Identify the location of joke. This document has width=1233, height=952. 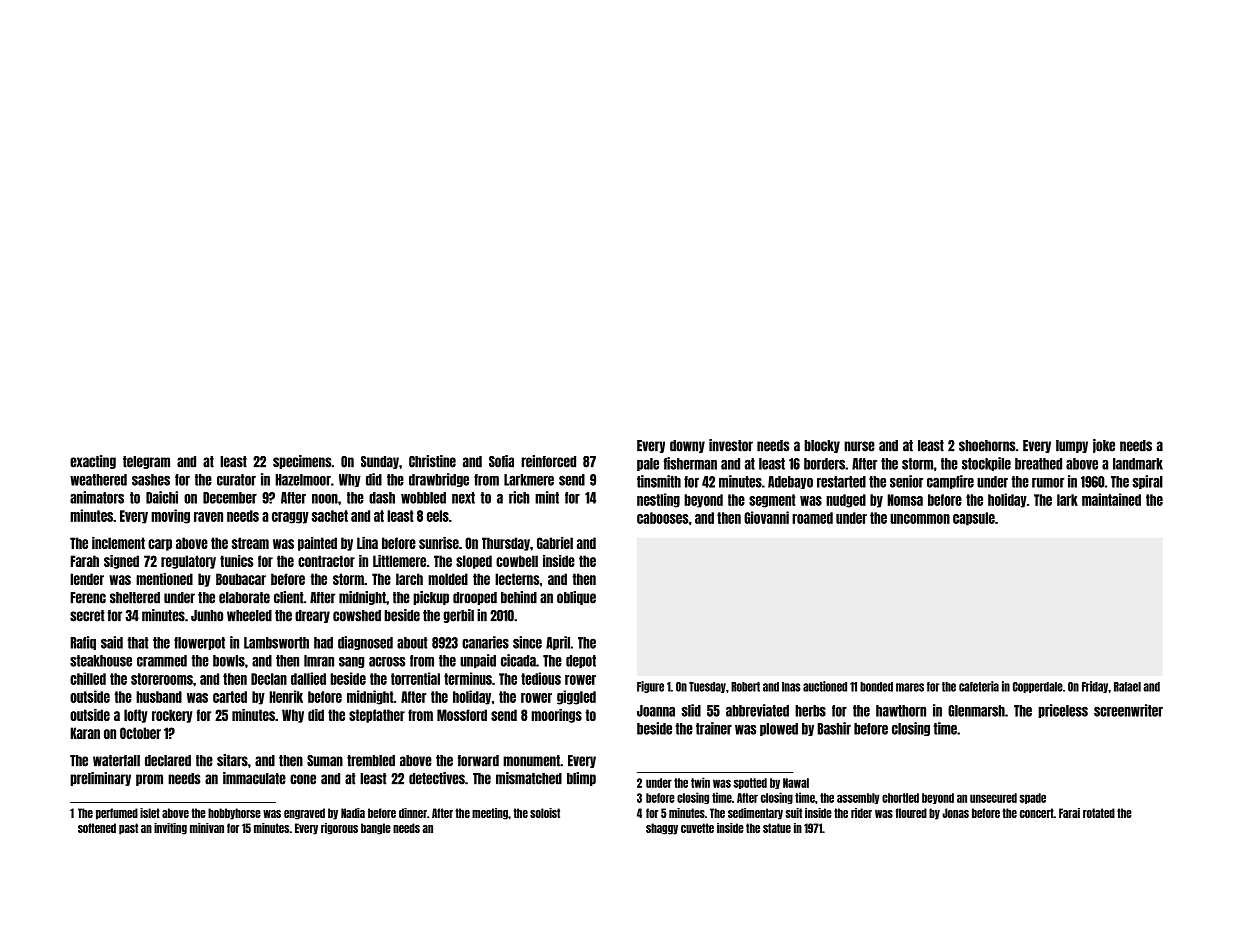
(1104, 446).
